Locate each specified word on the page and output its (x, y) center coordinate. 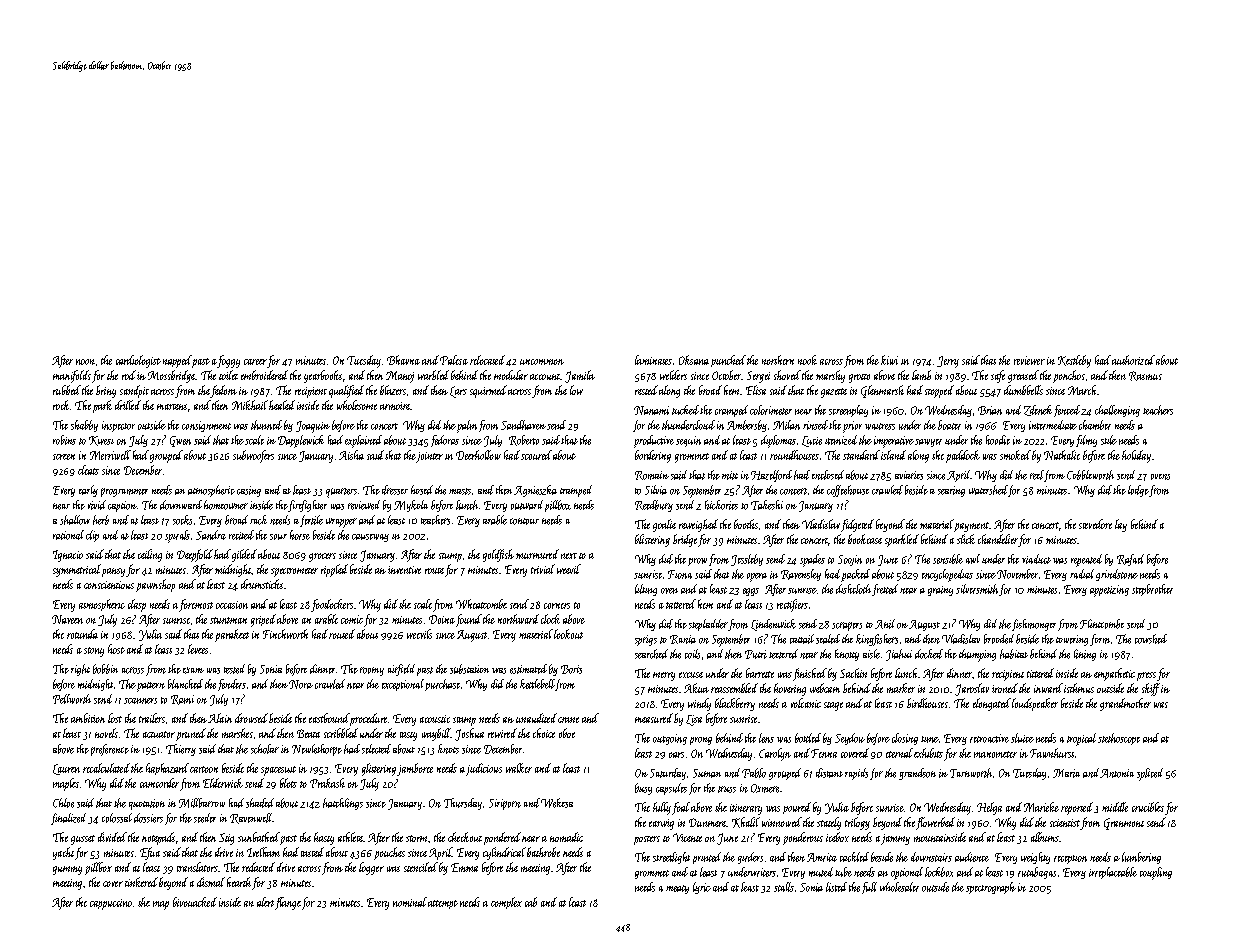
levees (198, 649)
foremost (196, 605)
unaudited (536, 718)
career (255, 362)
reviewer (1029, 360)
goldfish (498, 555)
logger (371, 868)
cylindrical (504, 853)
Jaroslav (972, 689)
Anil (885, 624)
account (545, 377)
